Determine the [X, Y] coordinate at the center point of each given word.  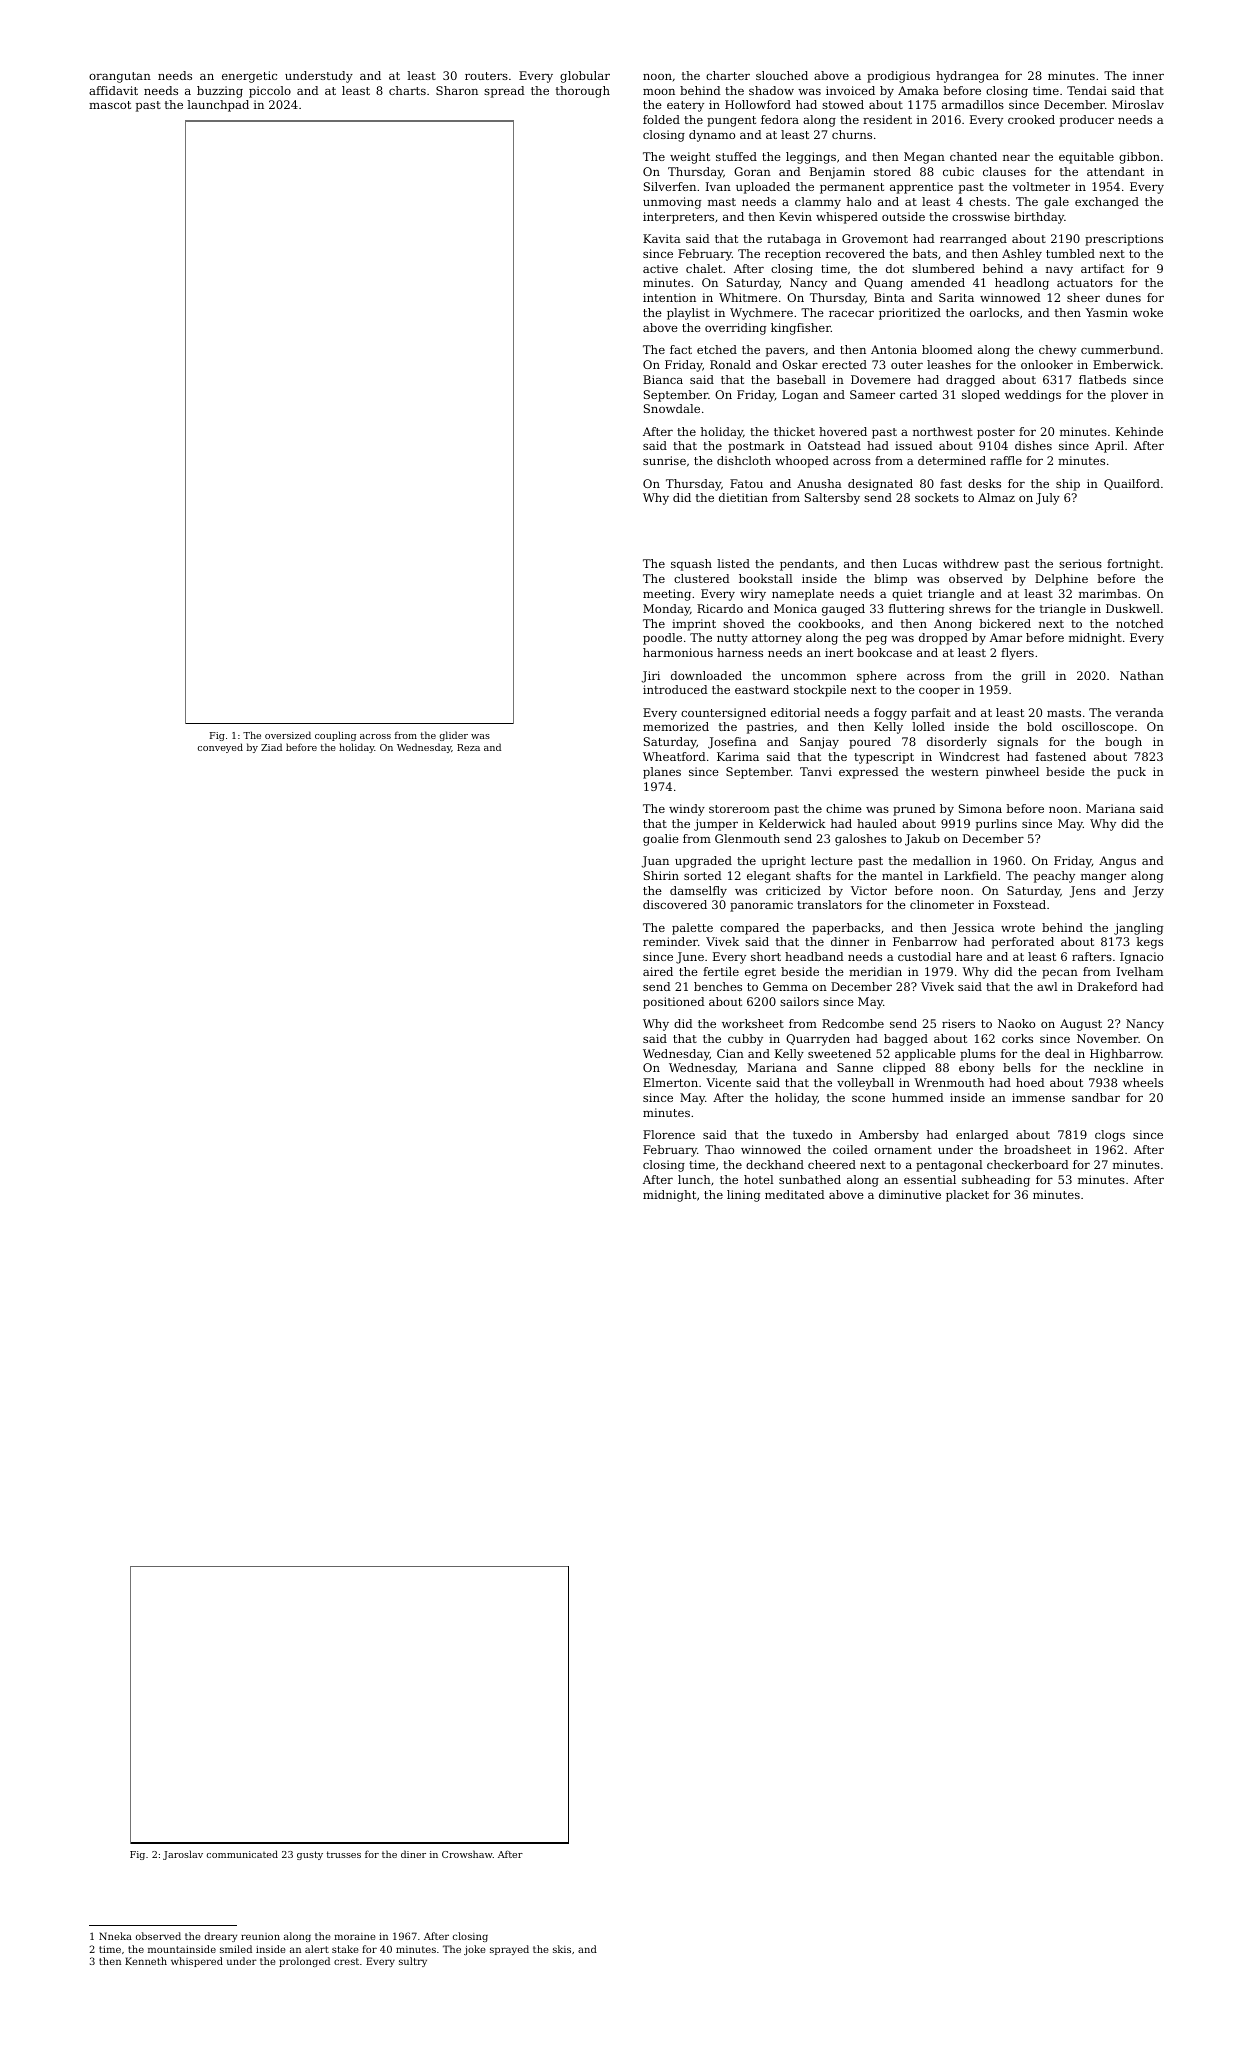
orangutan [120, 77]
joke [475, 1950]
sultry [413, 1962]
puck [1131, 773]
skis [562, 1949]
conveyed [220, 748]
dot [895, 268]
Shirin [661, 875]
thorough [583, 92]
